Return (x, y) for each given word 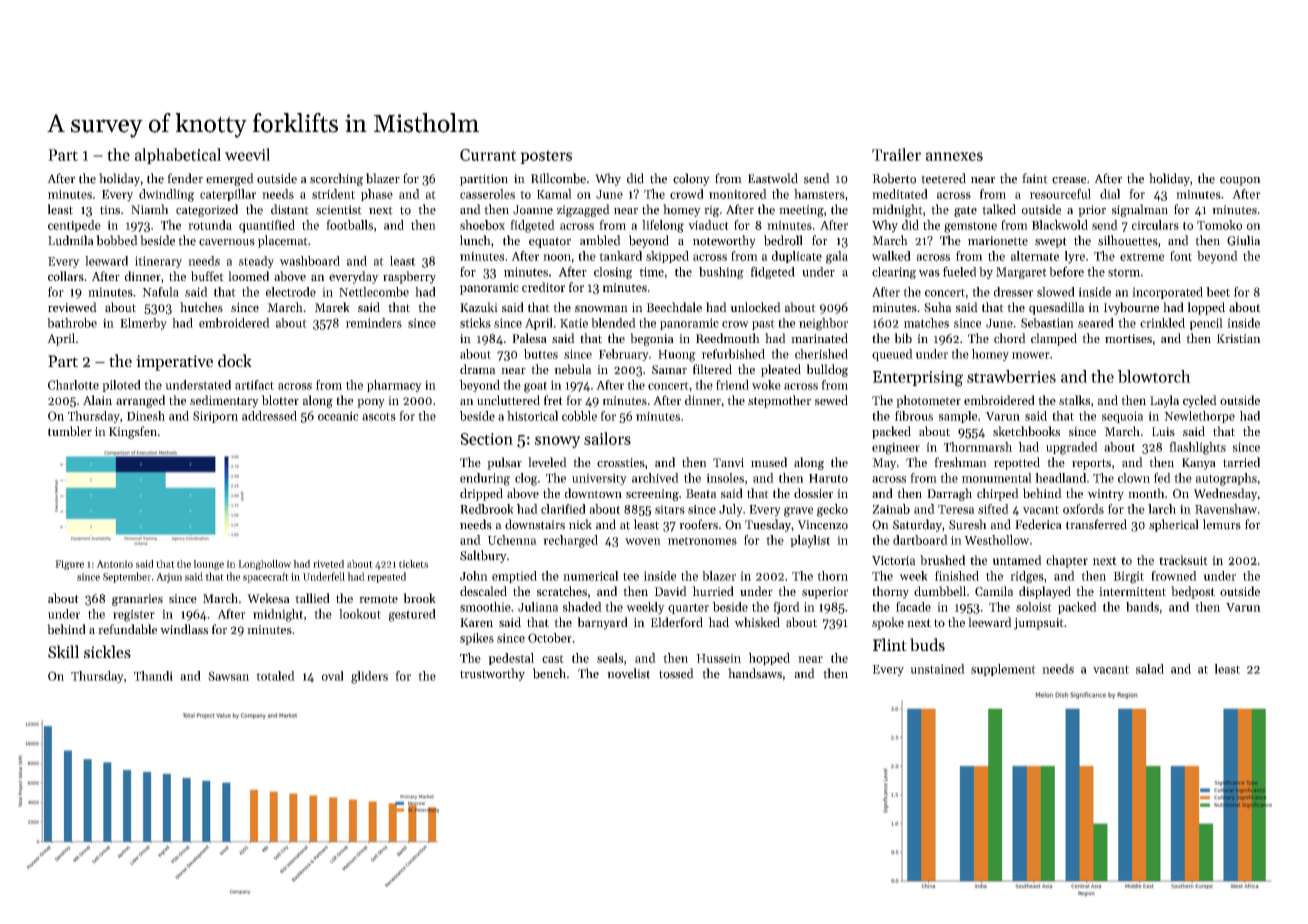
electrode (291, 292)
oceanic (338, 416)
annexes (954, 156)
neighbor (823, 324)
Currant (488, 155)
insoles (725, 478)
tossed (676, 673)
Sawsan (228, 676)
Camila (994, 591)
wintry (1105, 495)
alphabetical (178, 156)
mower (1031, 355)
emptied (514, 577)
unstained (937, 669)
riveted (328, 564)
